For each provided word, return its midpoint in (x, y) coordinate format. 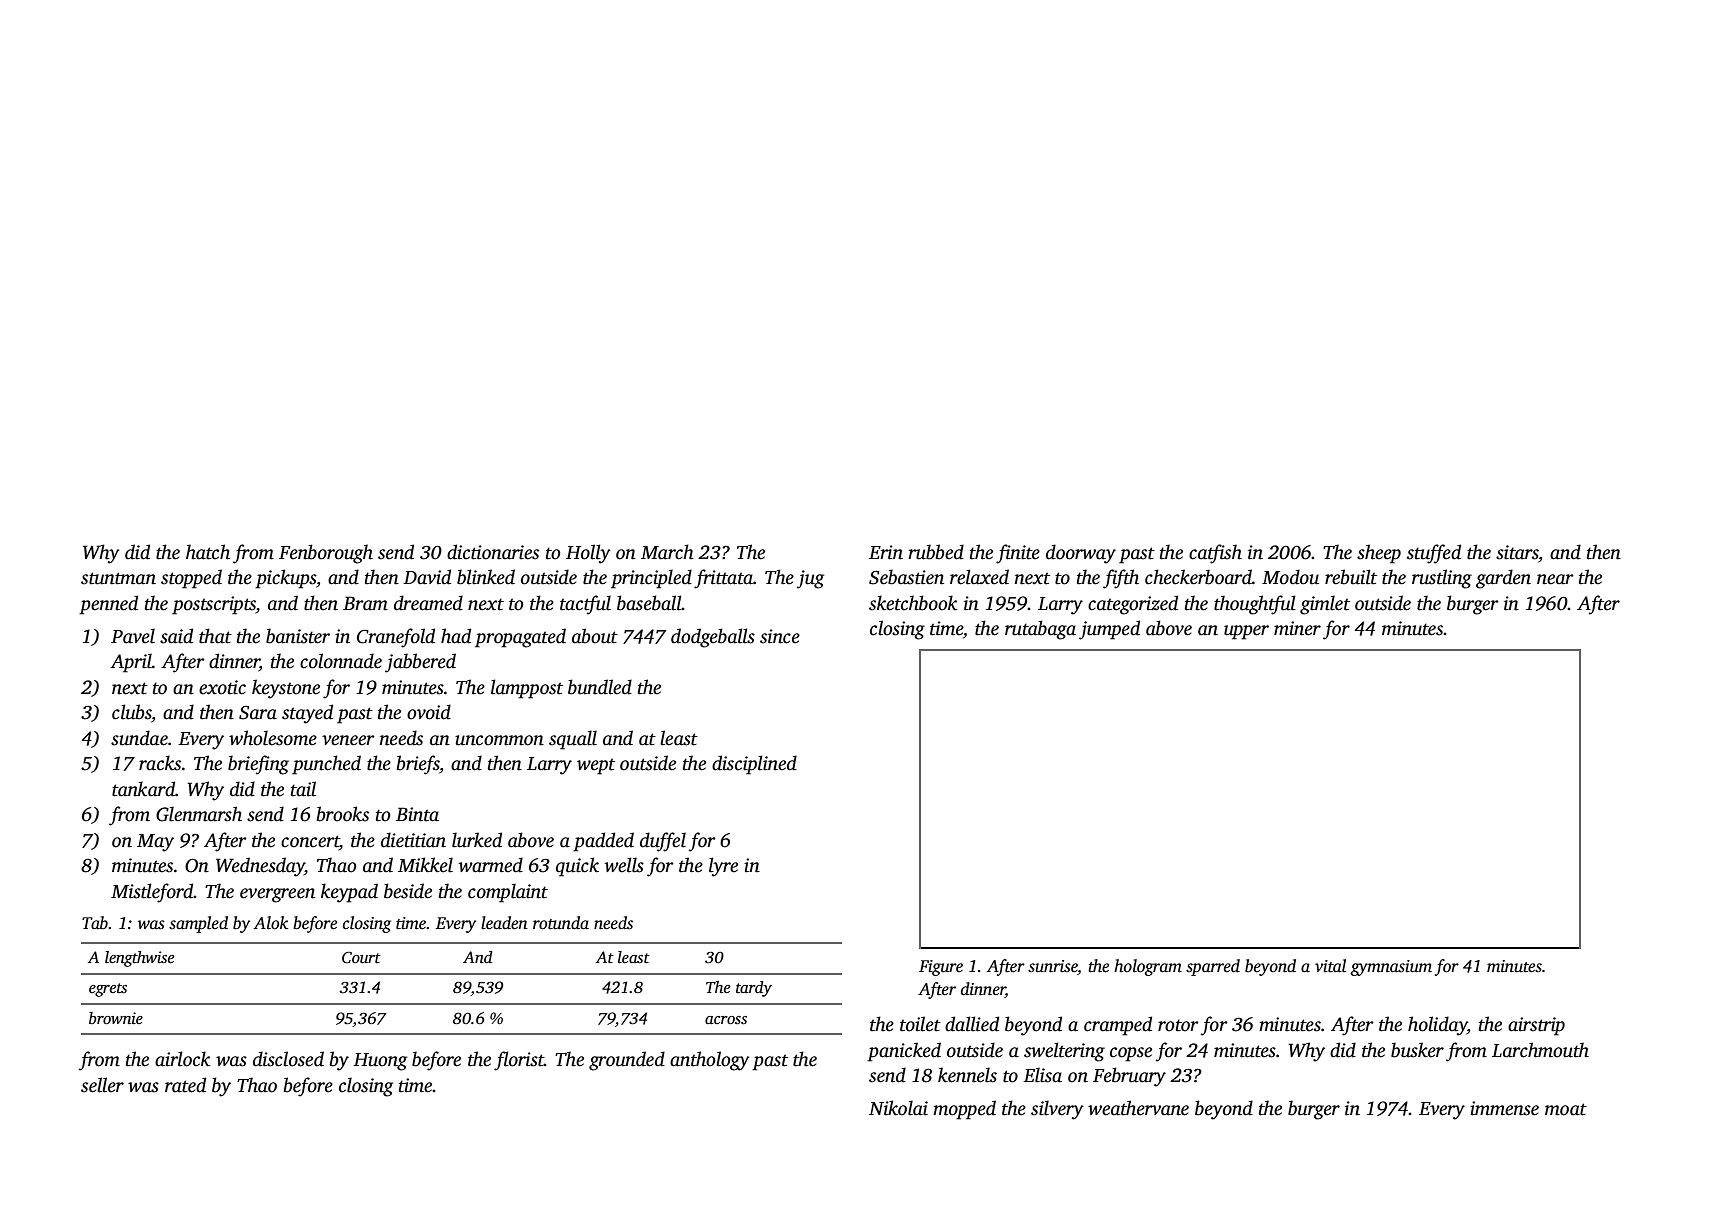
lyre (723, 867)
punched (326, 765)
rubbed (936, 552)
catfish (1215, 554)
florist (519, 1061)
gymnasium (1391, 968)
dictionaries (493, 552)
